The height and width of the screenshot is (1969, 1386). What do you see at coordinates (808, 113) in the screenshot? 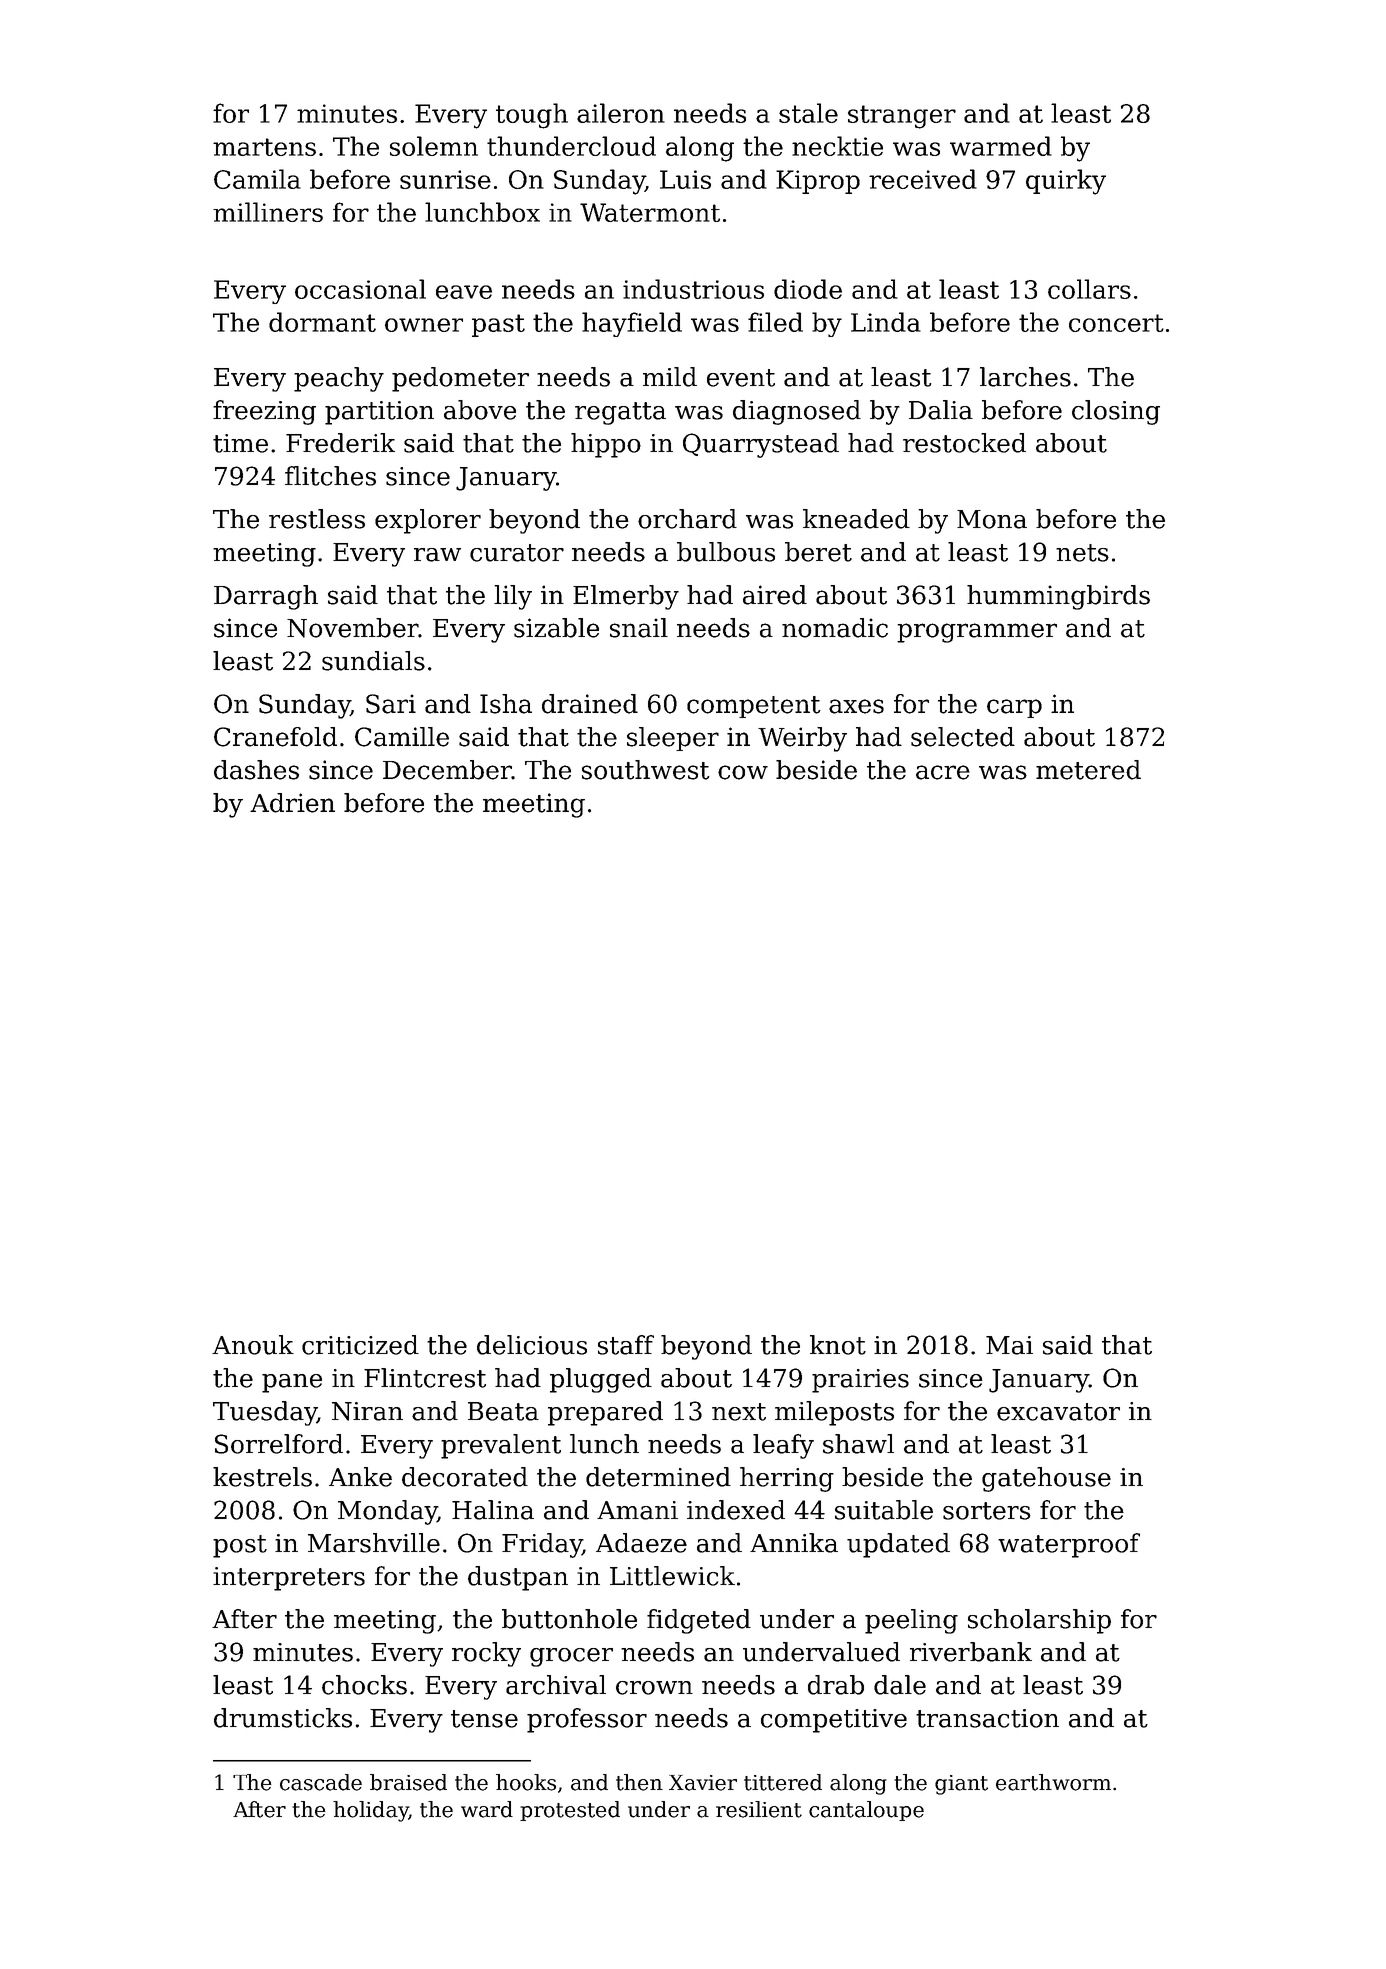
I see `stale` at bounding box center [808, 113].
